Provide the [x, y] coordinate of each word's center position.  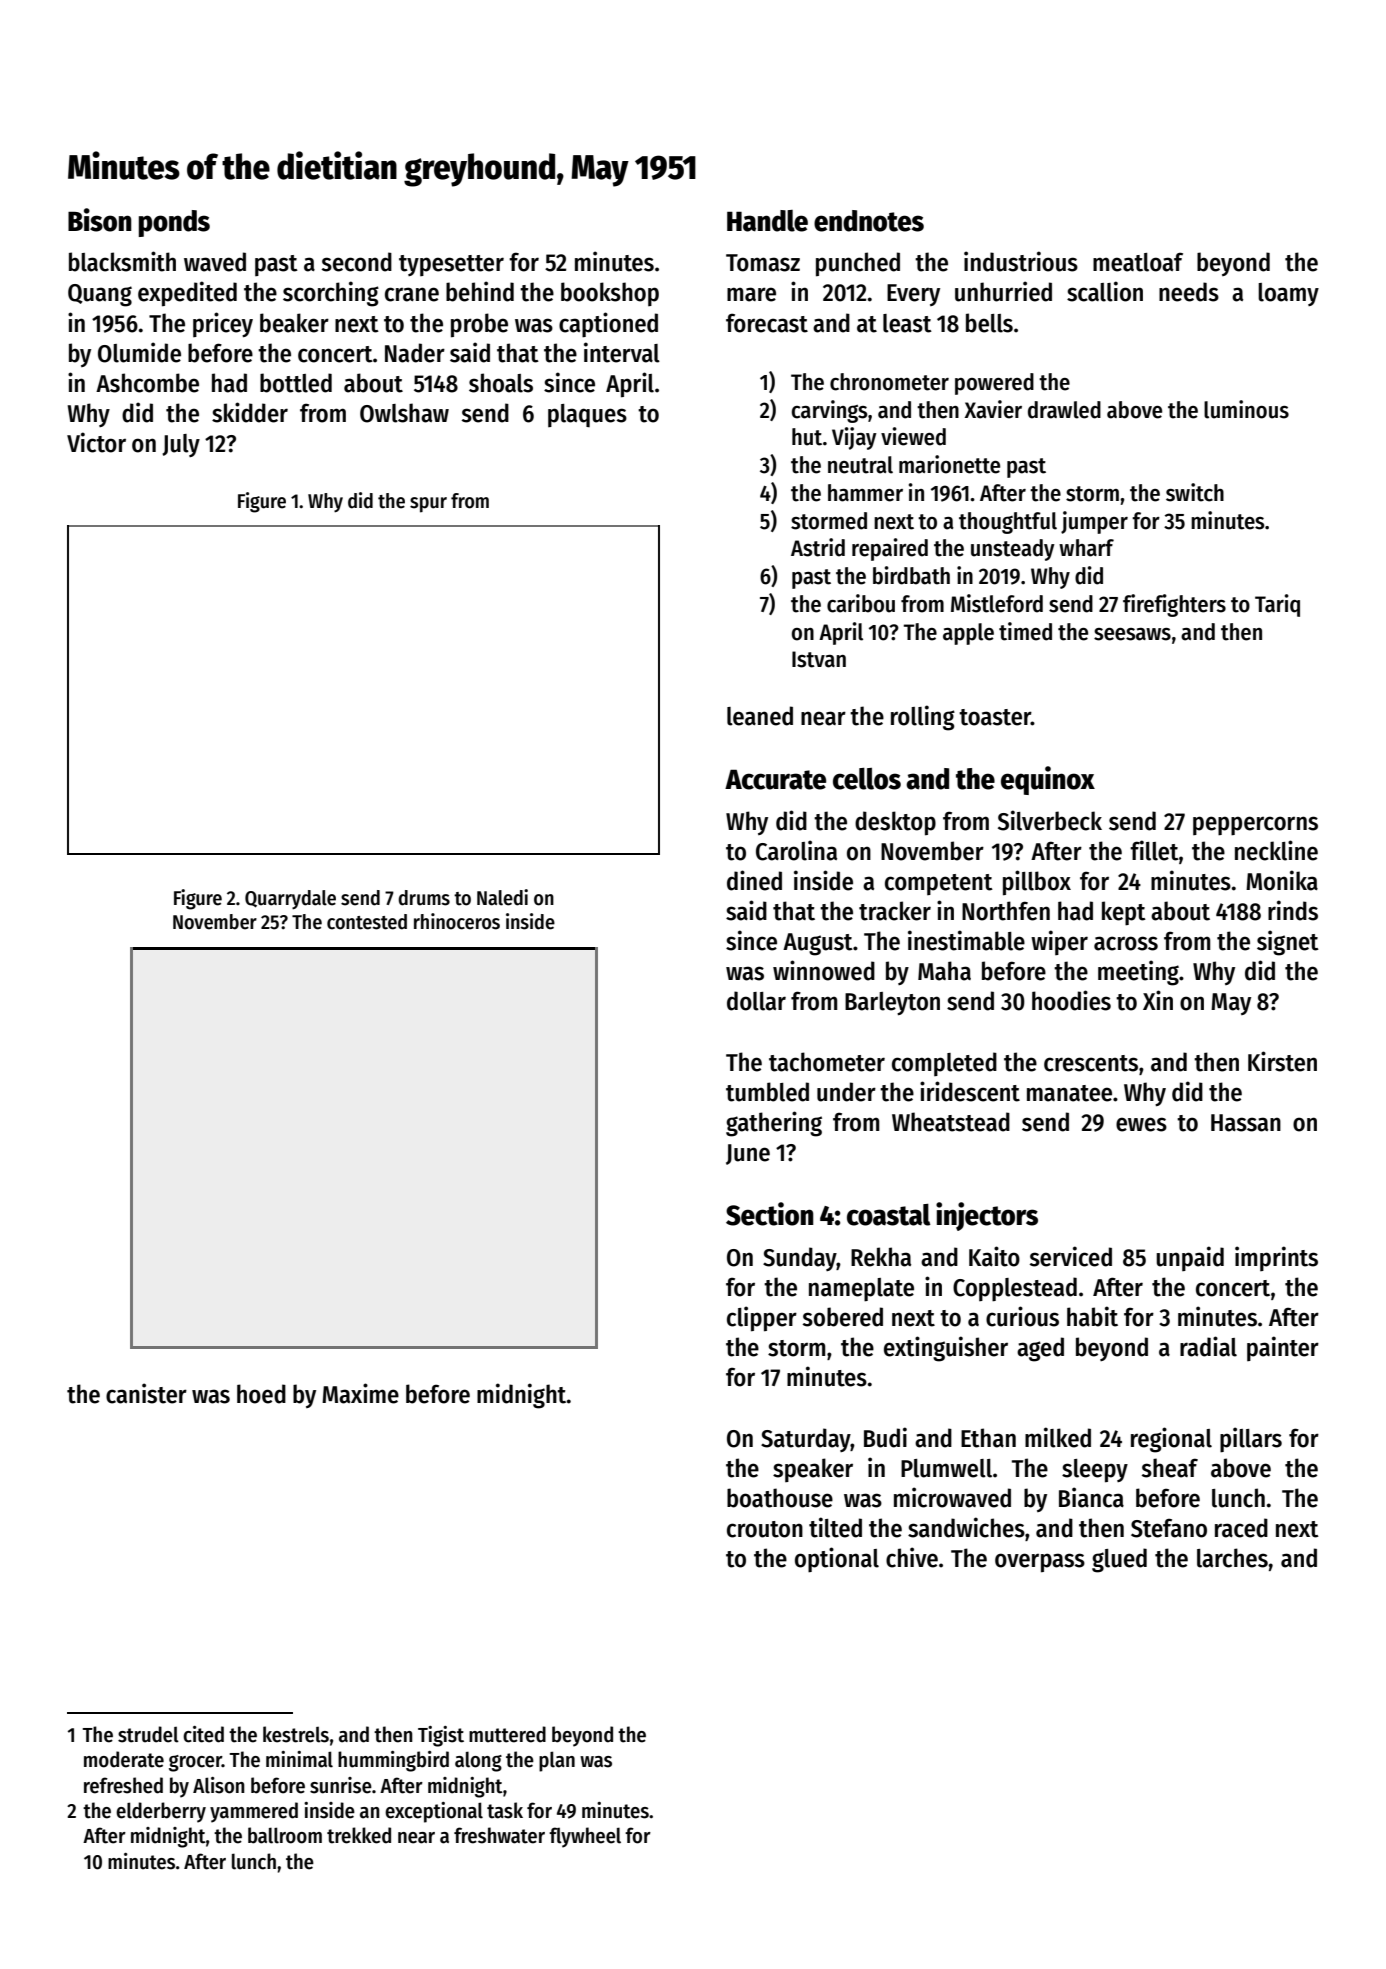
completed [944, 1064]
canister [146, 1393]
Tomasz [763, 263]
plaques [587, 415]
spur [428, 505]
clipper [762, 1319]
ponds [174, 223]
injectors [987, 1216]
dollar [756, 1001]
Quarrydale [290, 900]
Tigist [441, 1736]
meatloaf [1138, 262]
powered [994, 384]
